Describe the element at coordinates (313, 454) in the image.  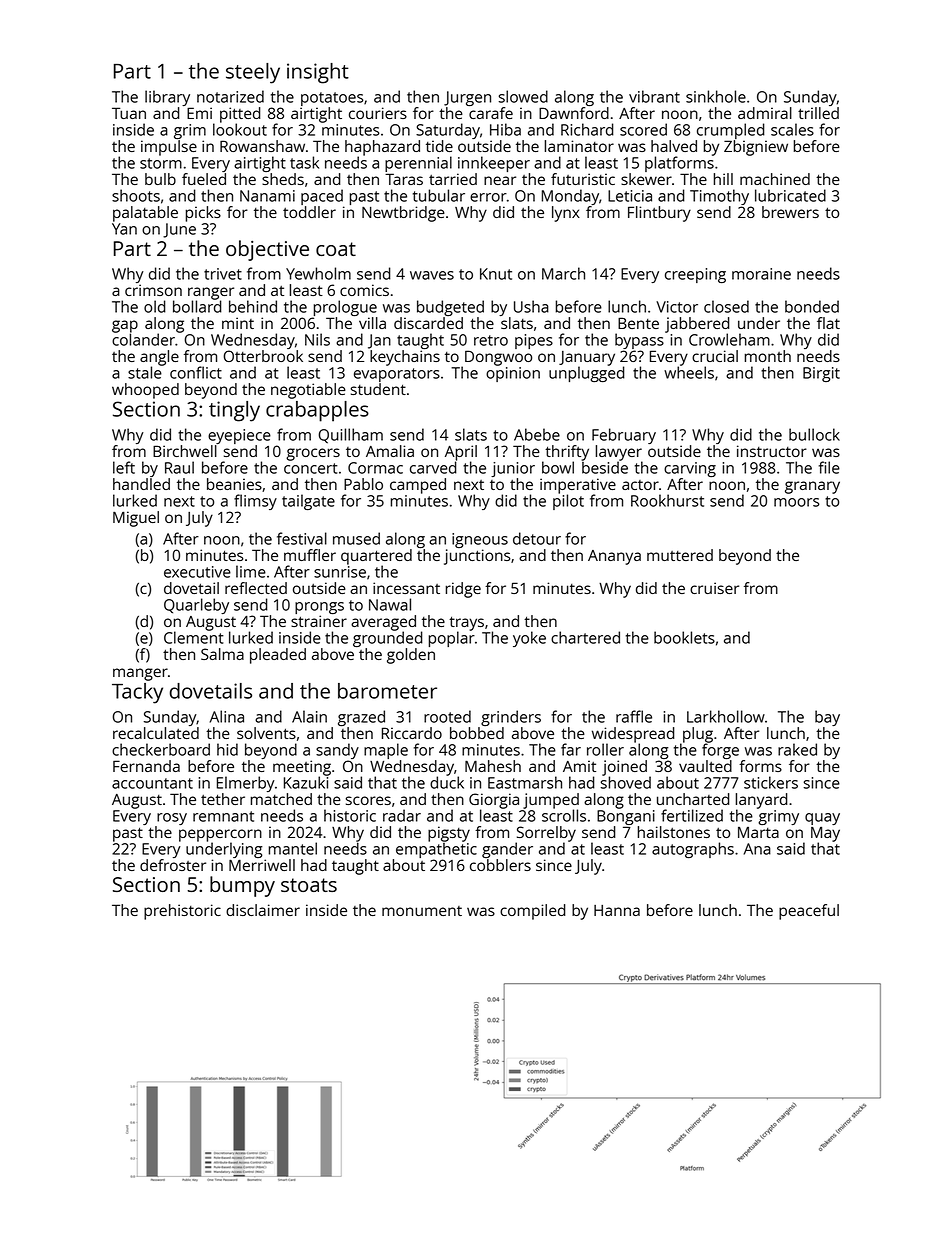
I see `grocers` at that location.
